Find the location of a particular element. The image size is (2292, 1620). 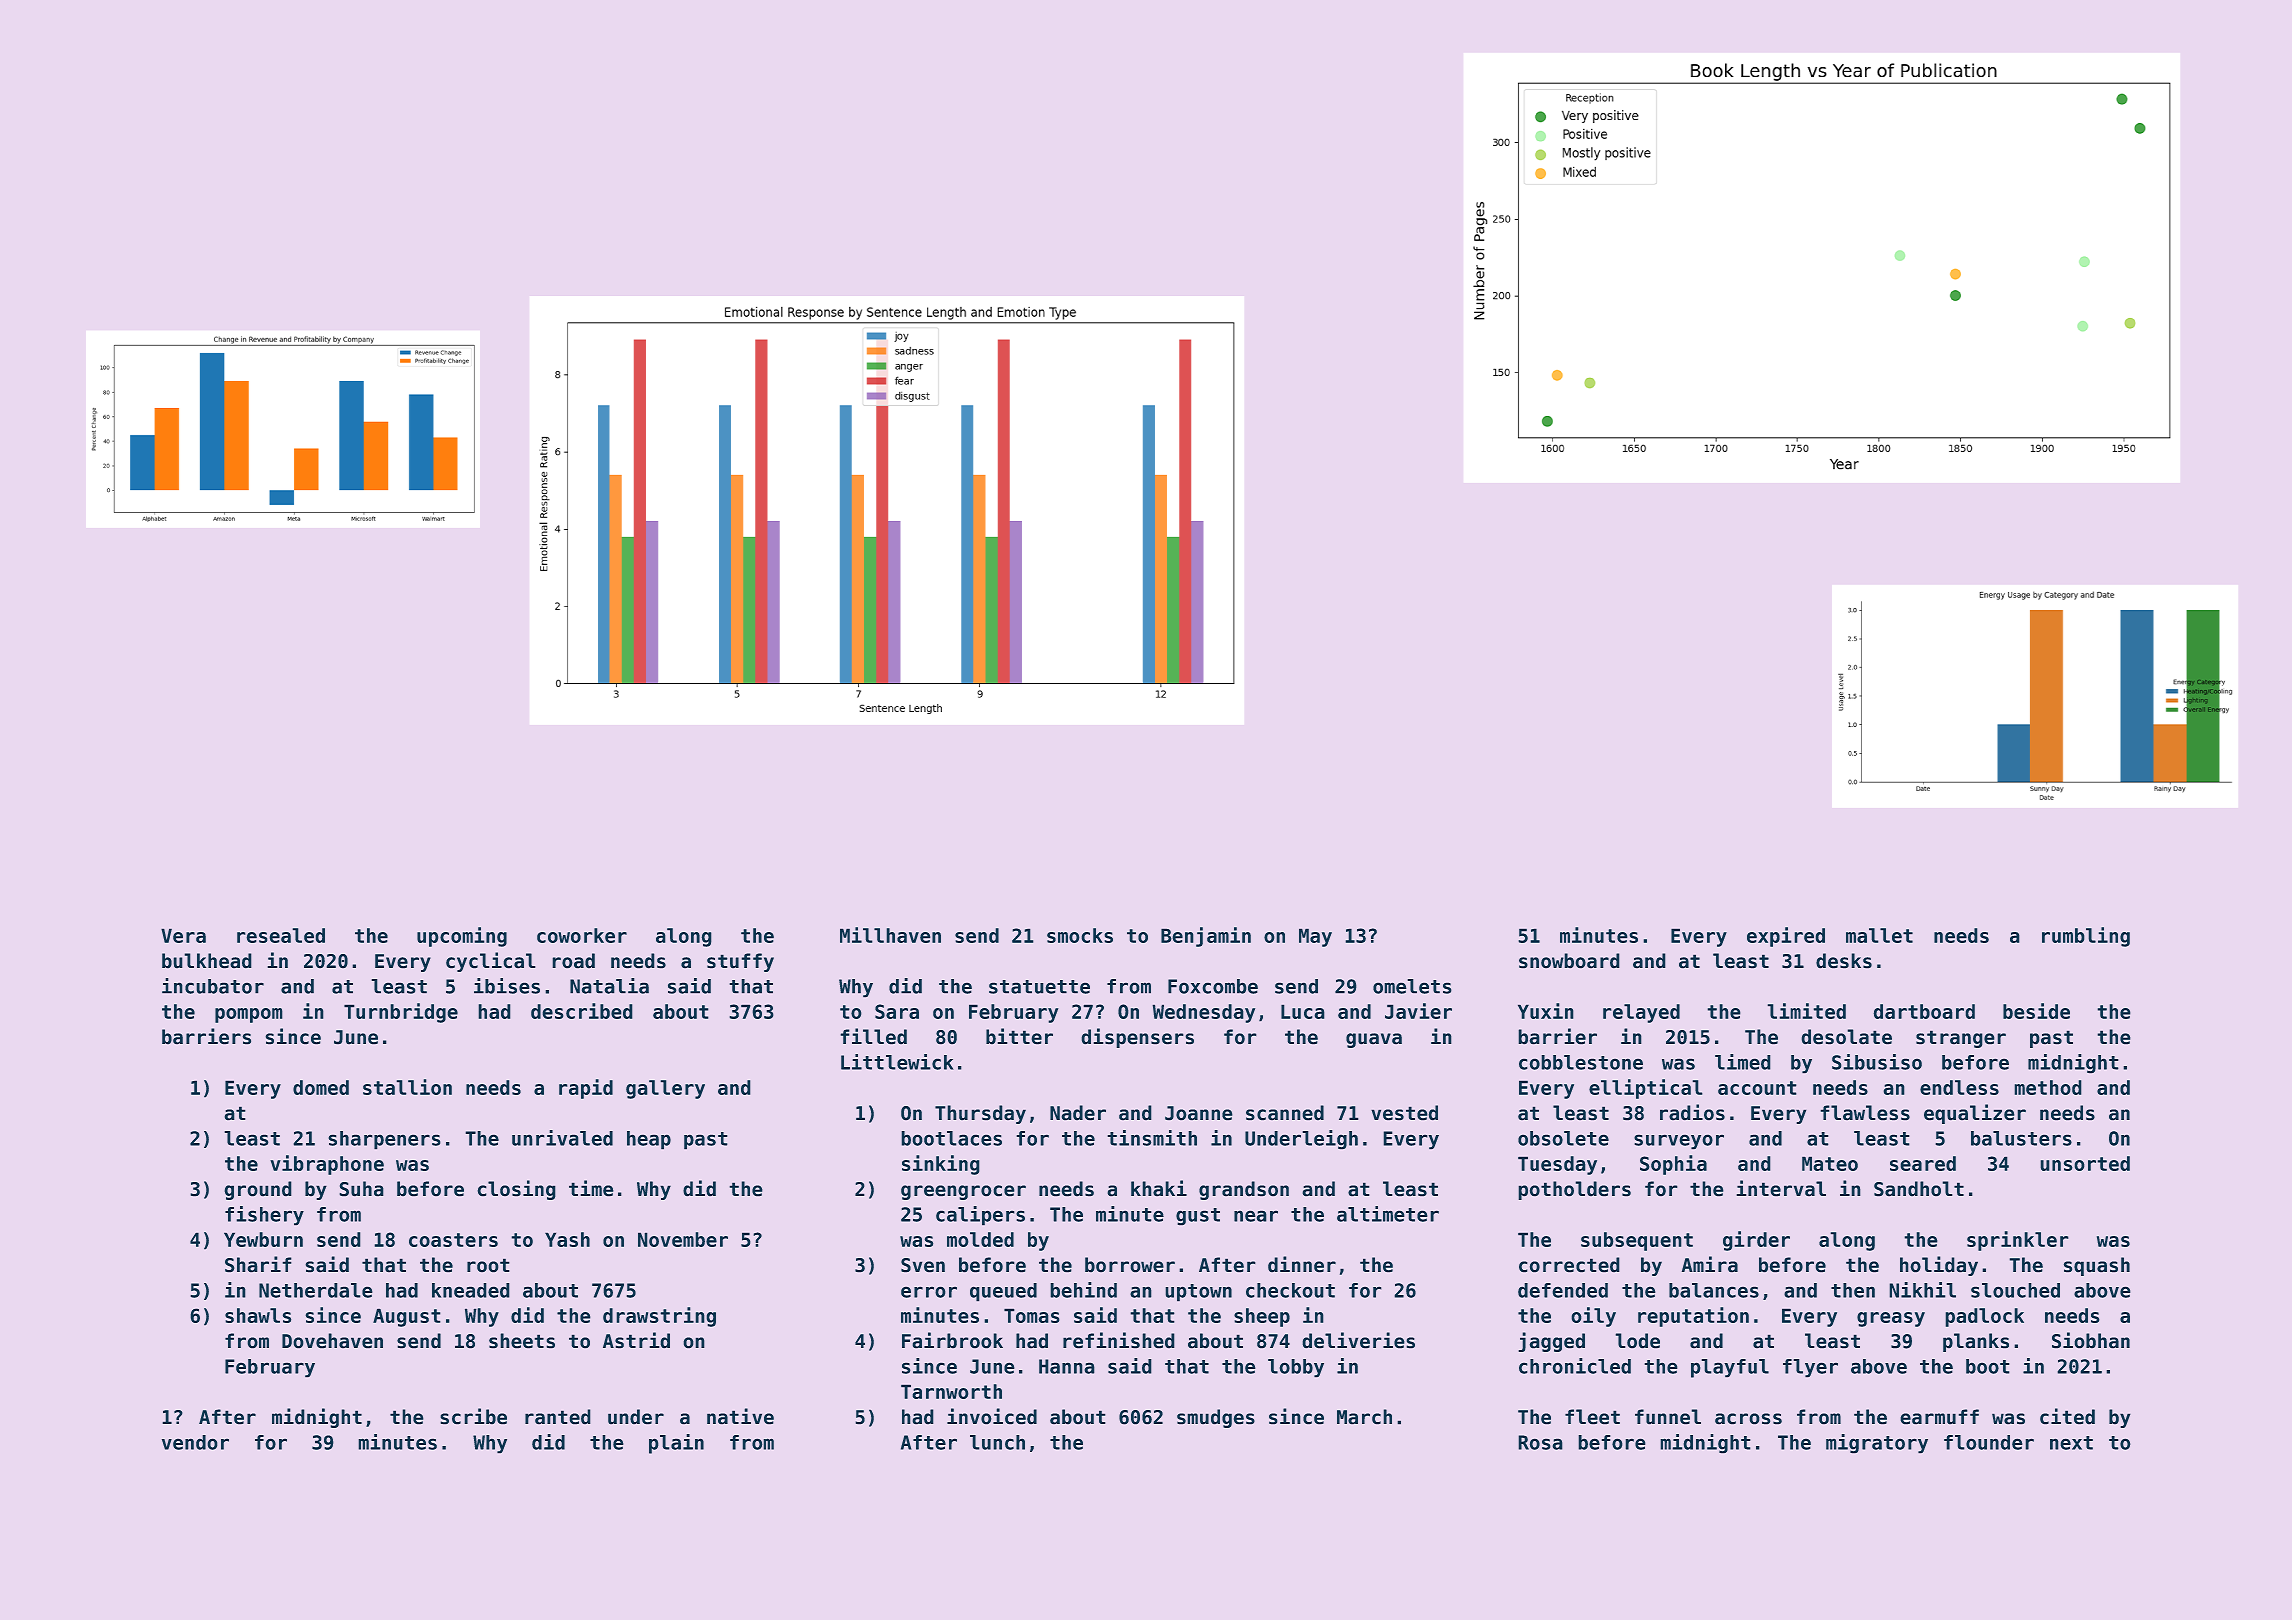

coworker is located at coordinates (582, 935).
